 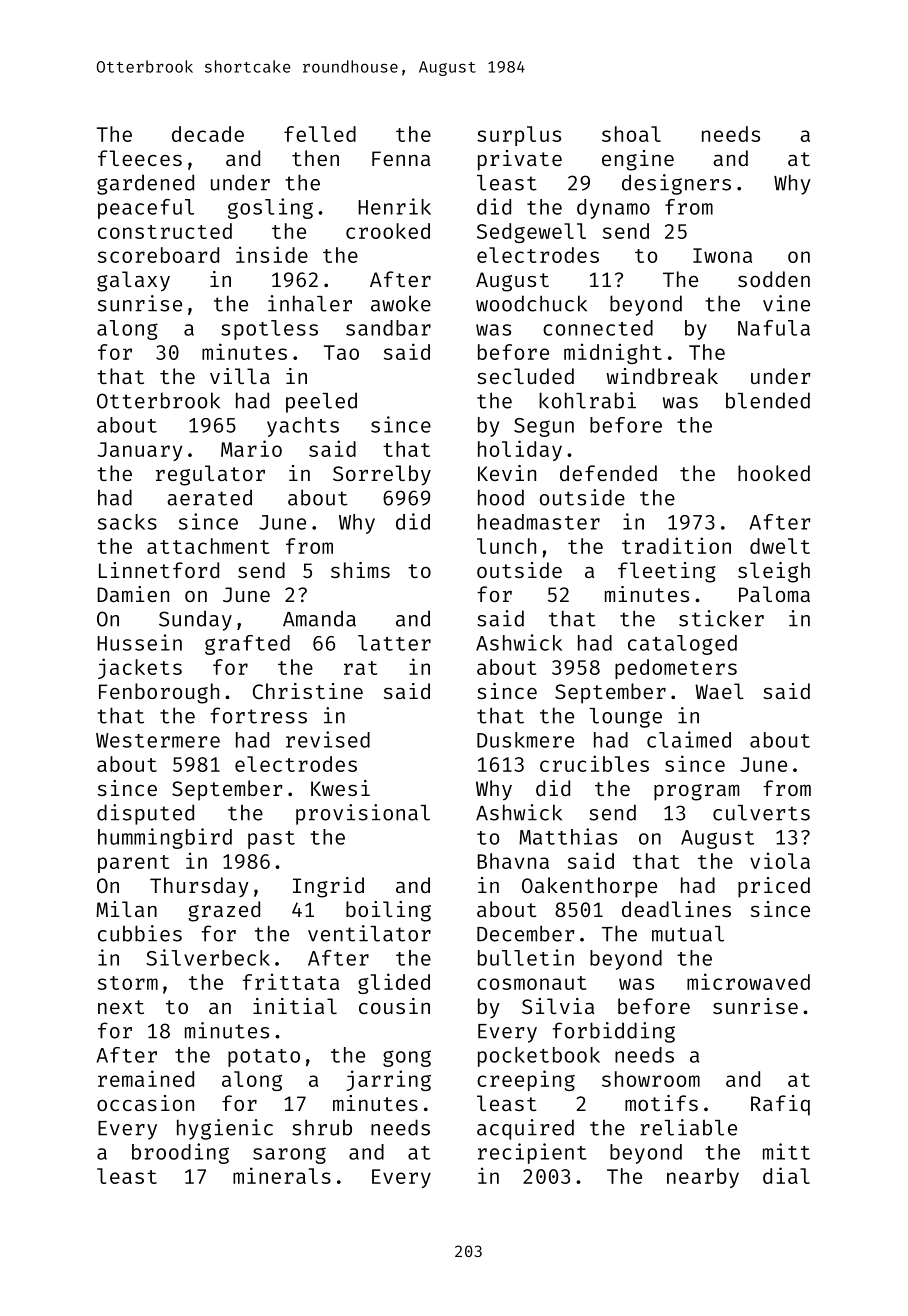 What do you see at coordinates (320, 134) in the screenshot?
I see `felled` at bounding box center [320, 134].
